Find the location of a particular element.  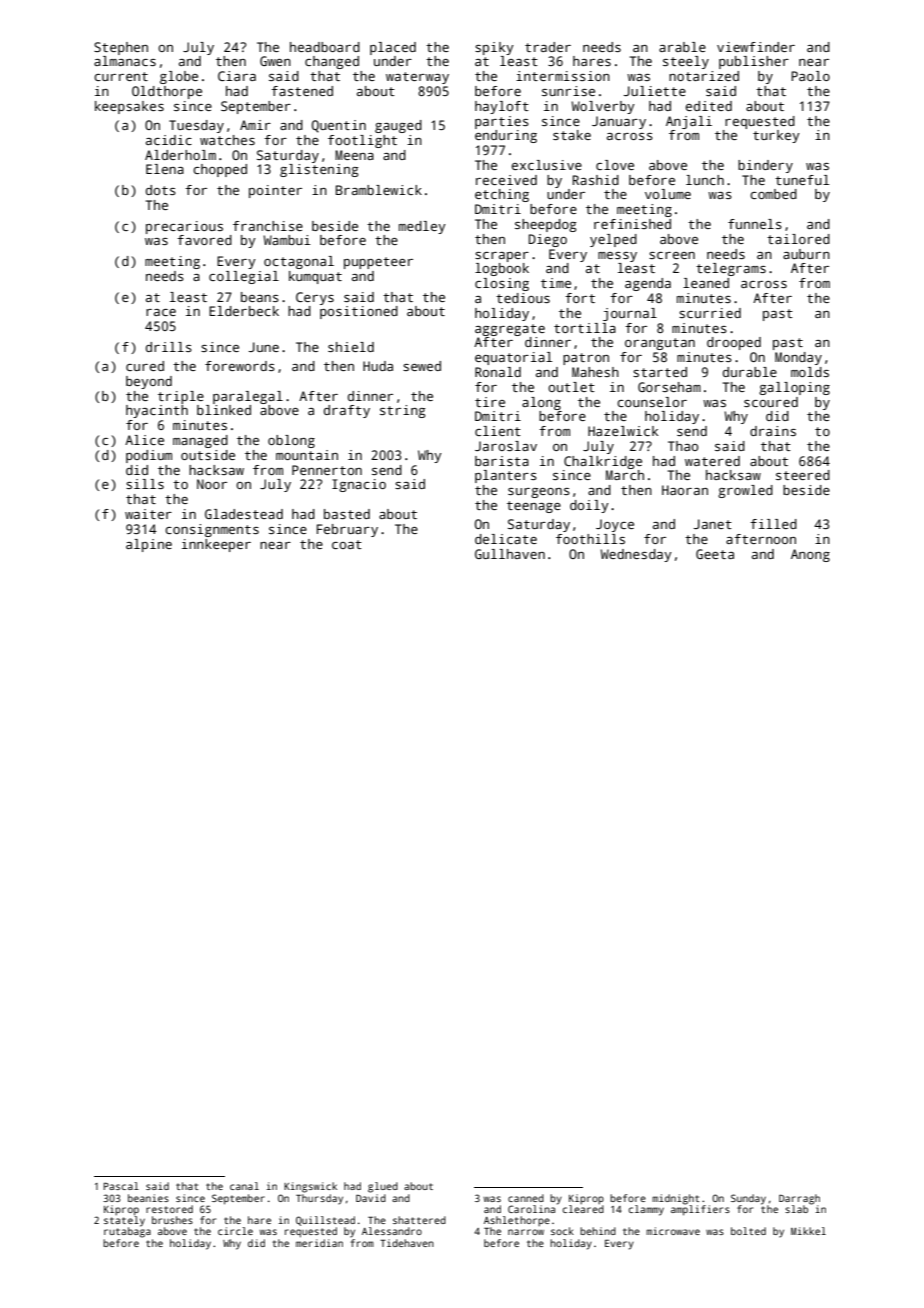

Tidehaven is located at coordinates (407, 1243).
